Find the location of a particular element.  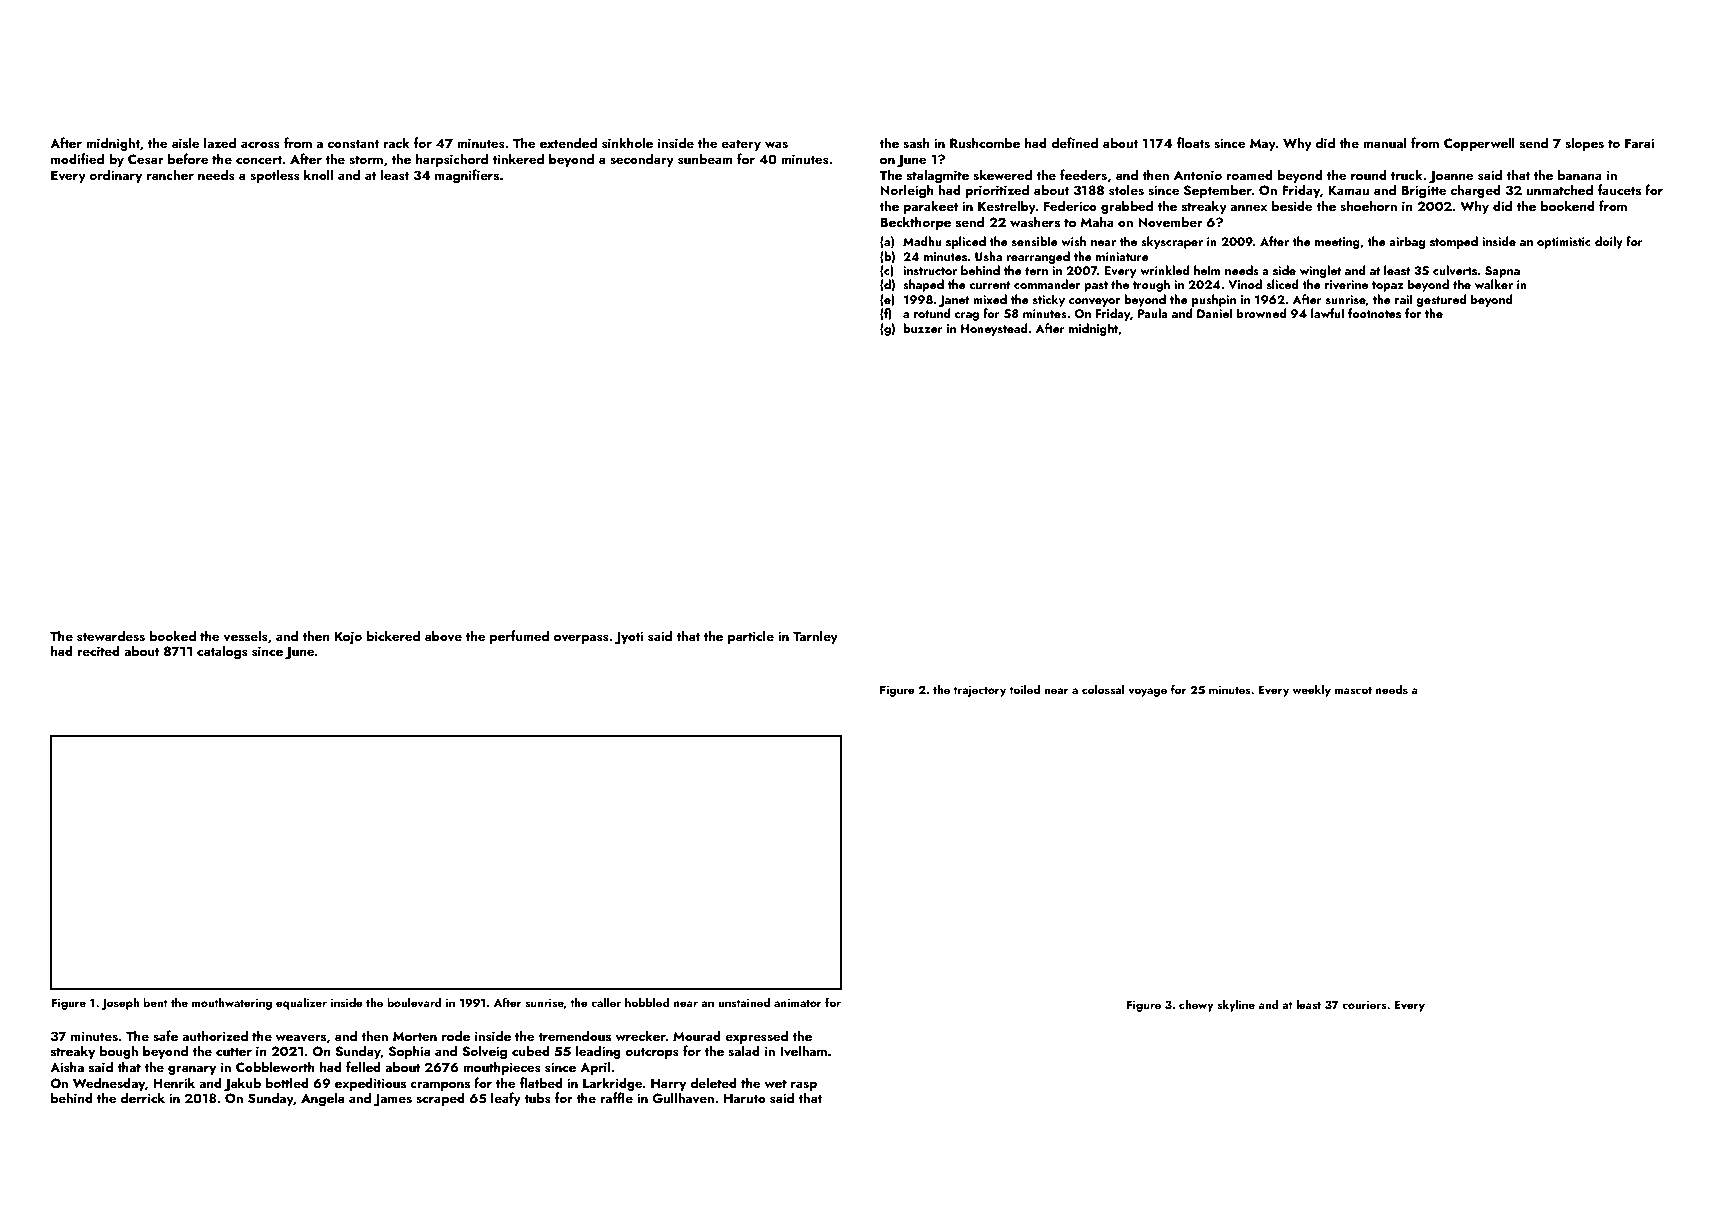

prioritized is located at coordinates (997, 191).
